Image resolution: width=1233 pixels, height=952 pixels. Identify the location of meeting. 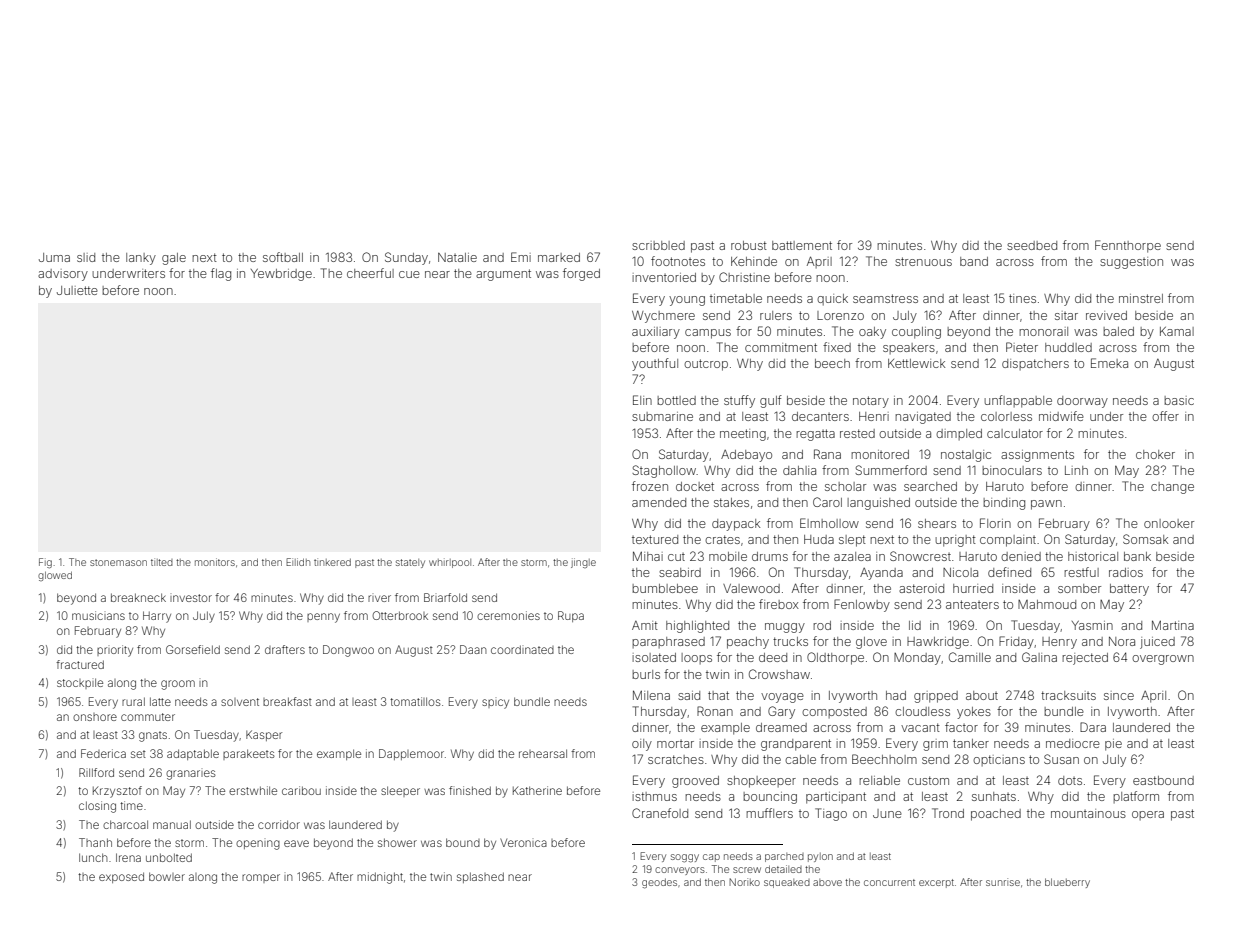
(743, 435).
